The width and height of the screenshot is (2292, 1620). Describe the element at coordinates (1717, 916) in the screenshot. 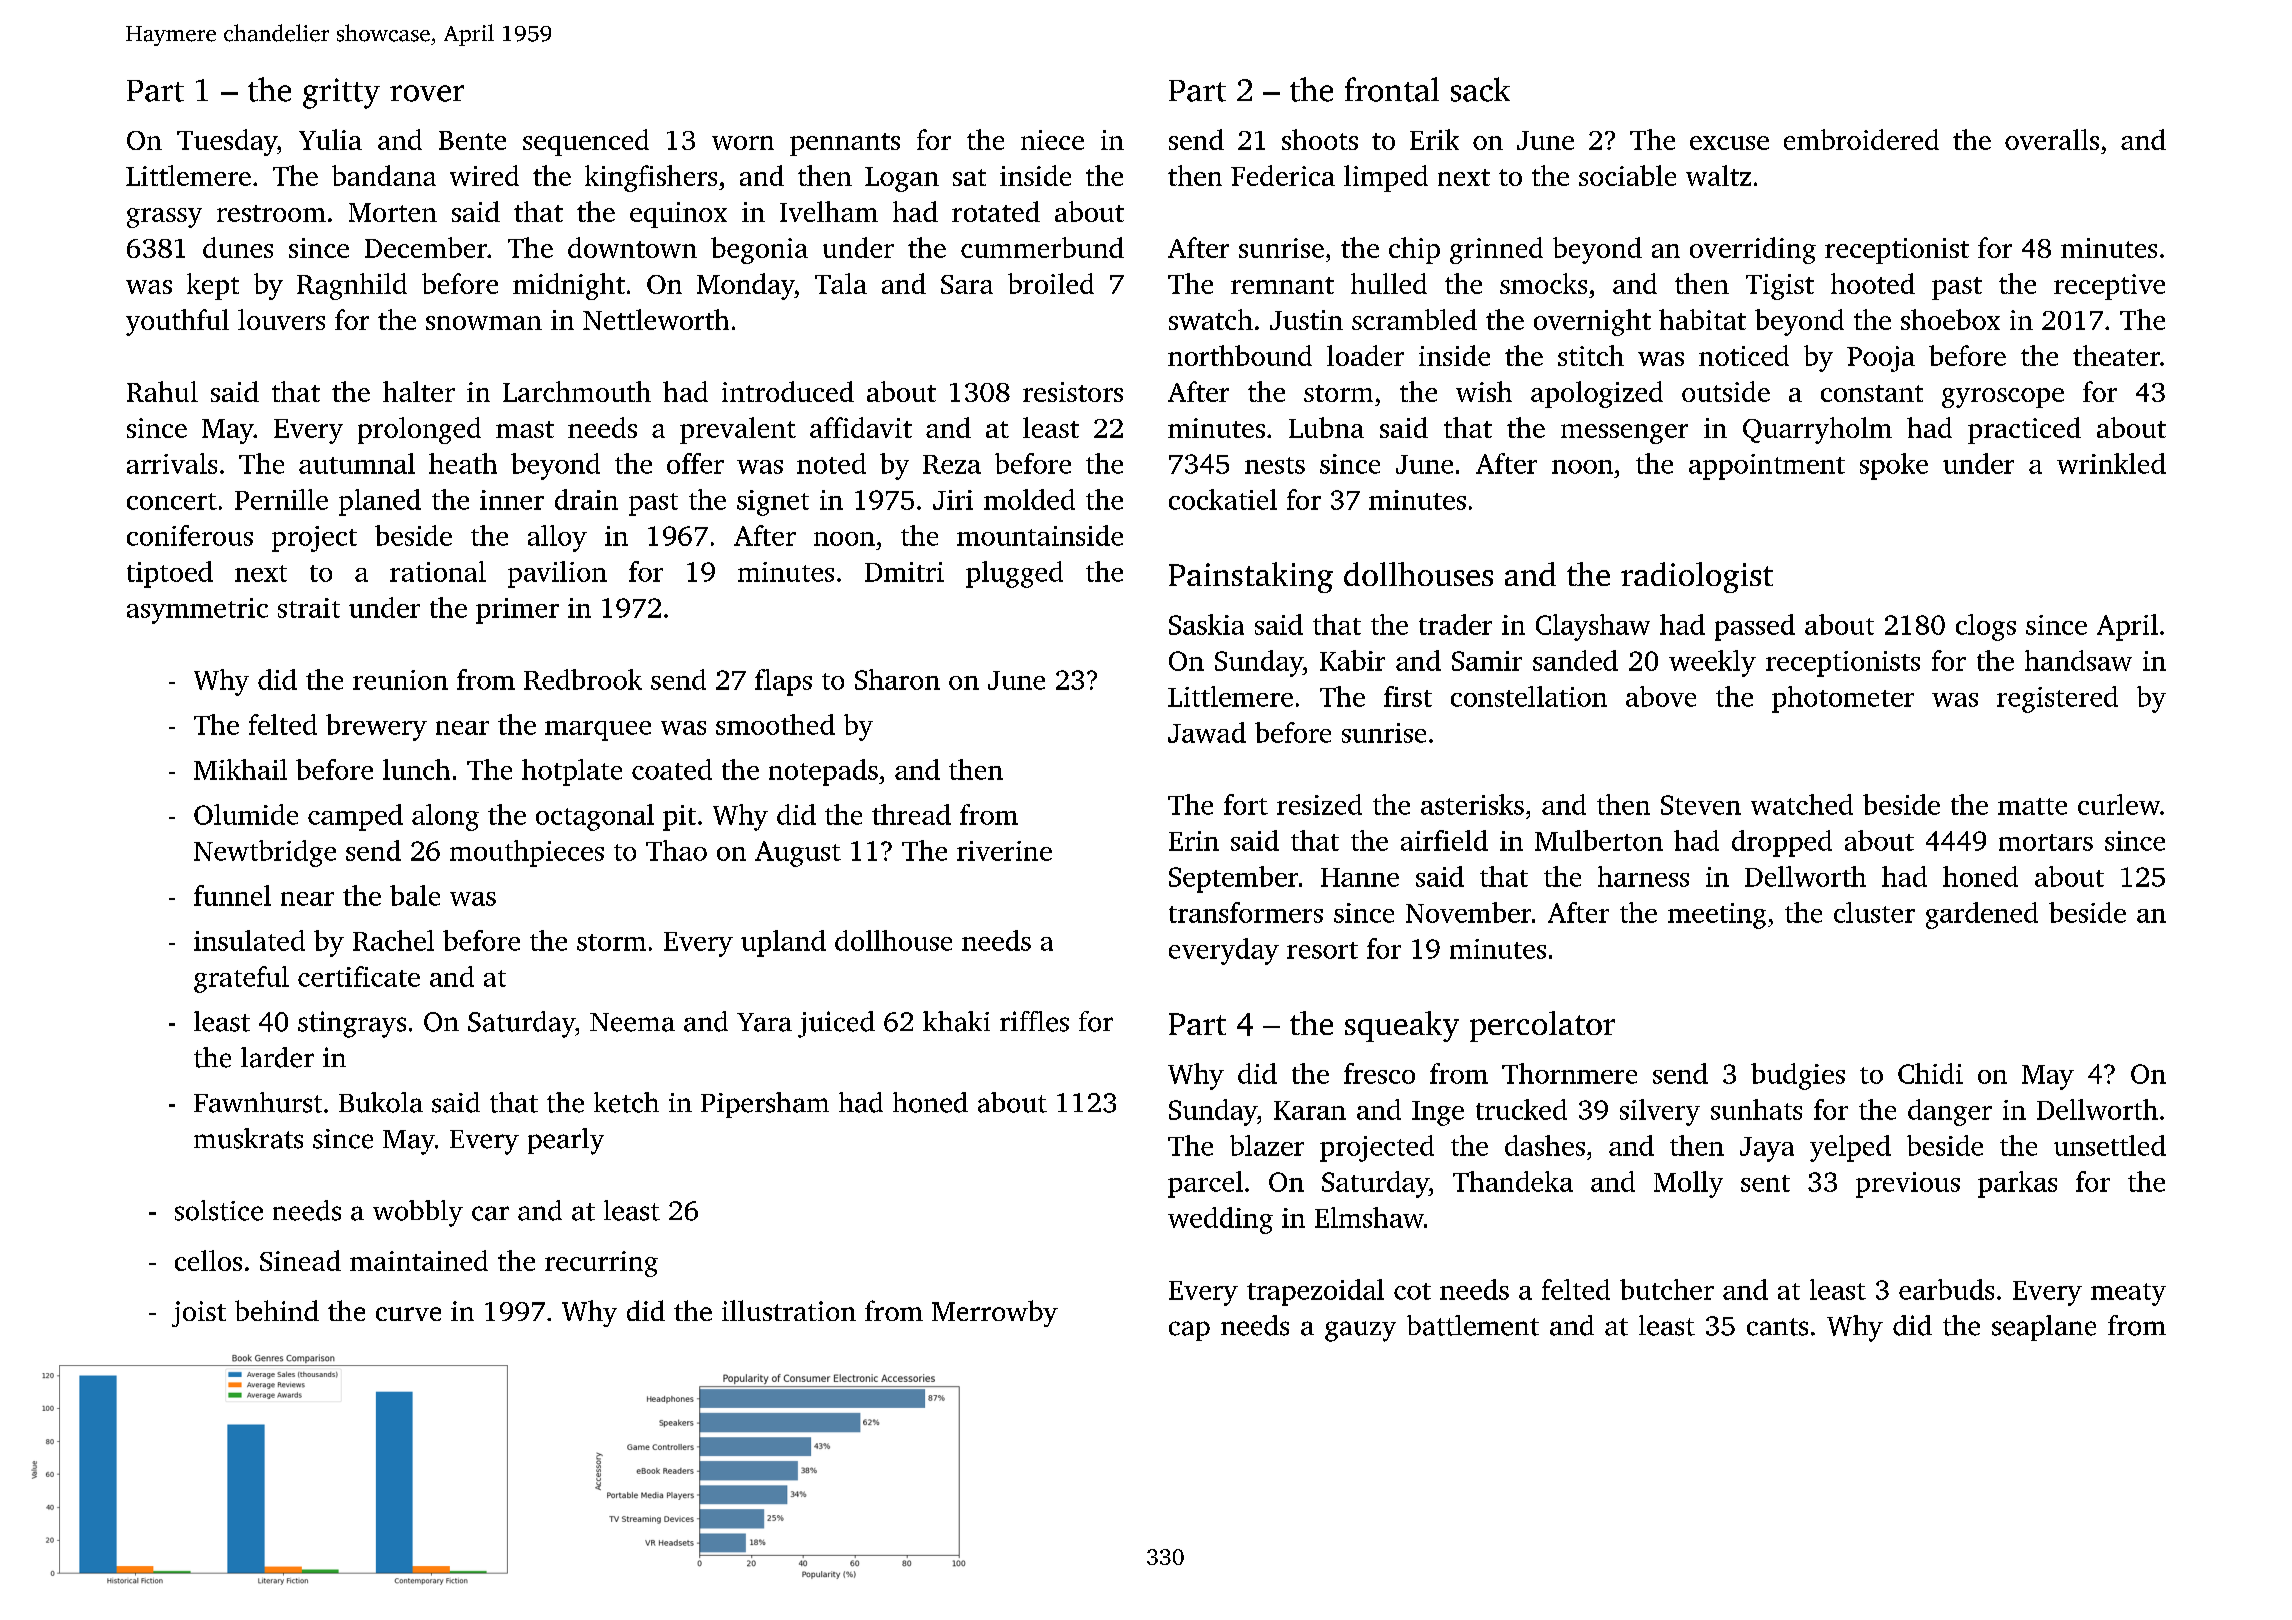

I see `meeting` at that location.
